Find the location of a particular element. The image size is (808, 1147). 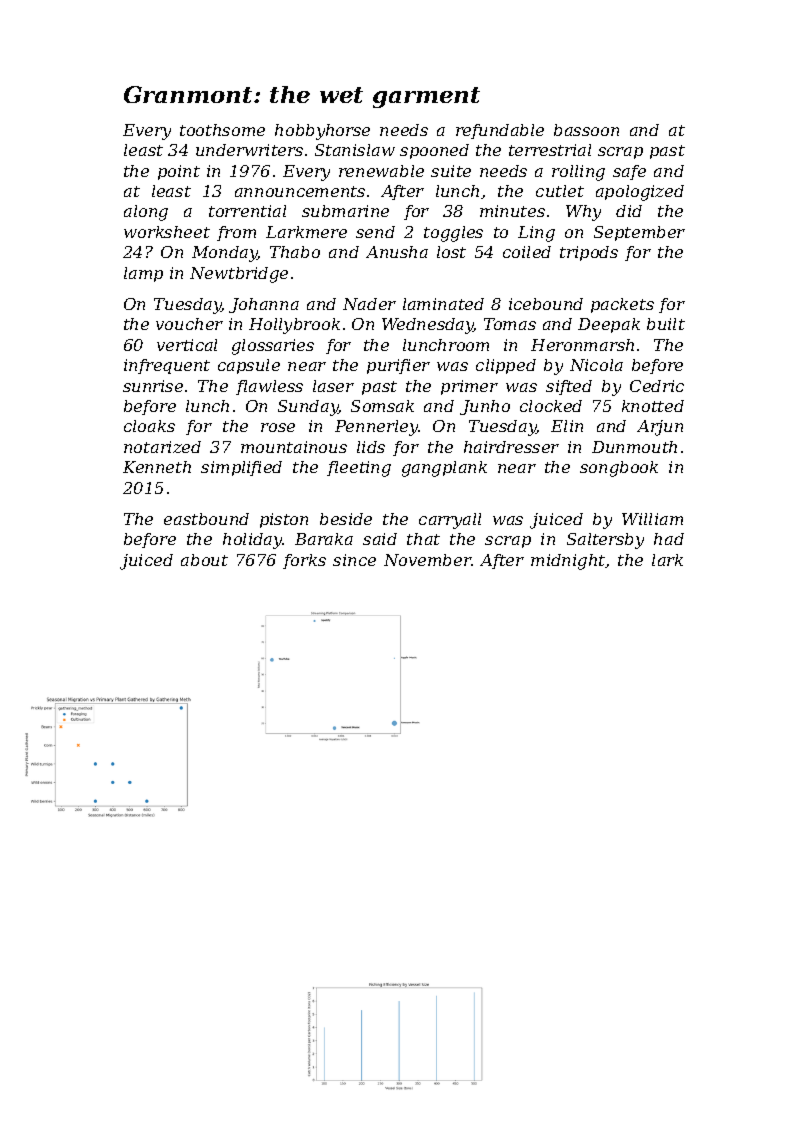

send is located at coordinates (375, 232).
